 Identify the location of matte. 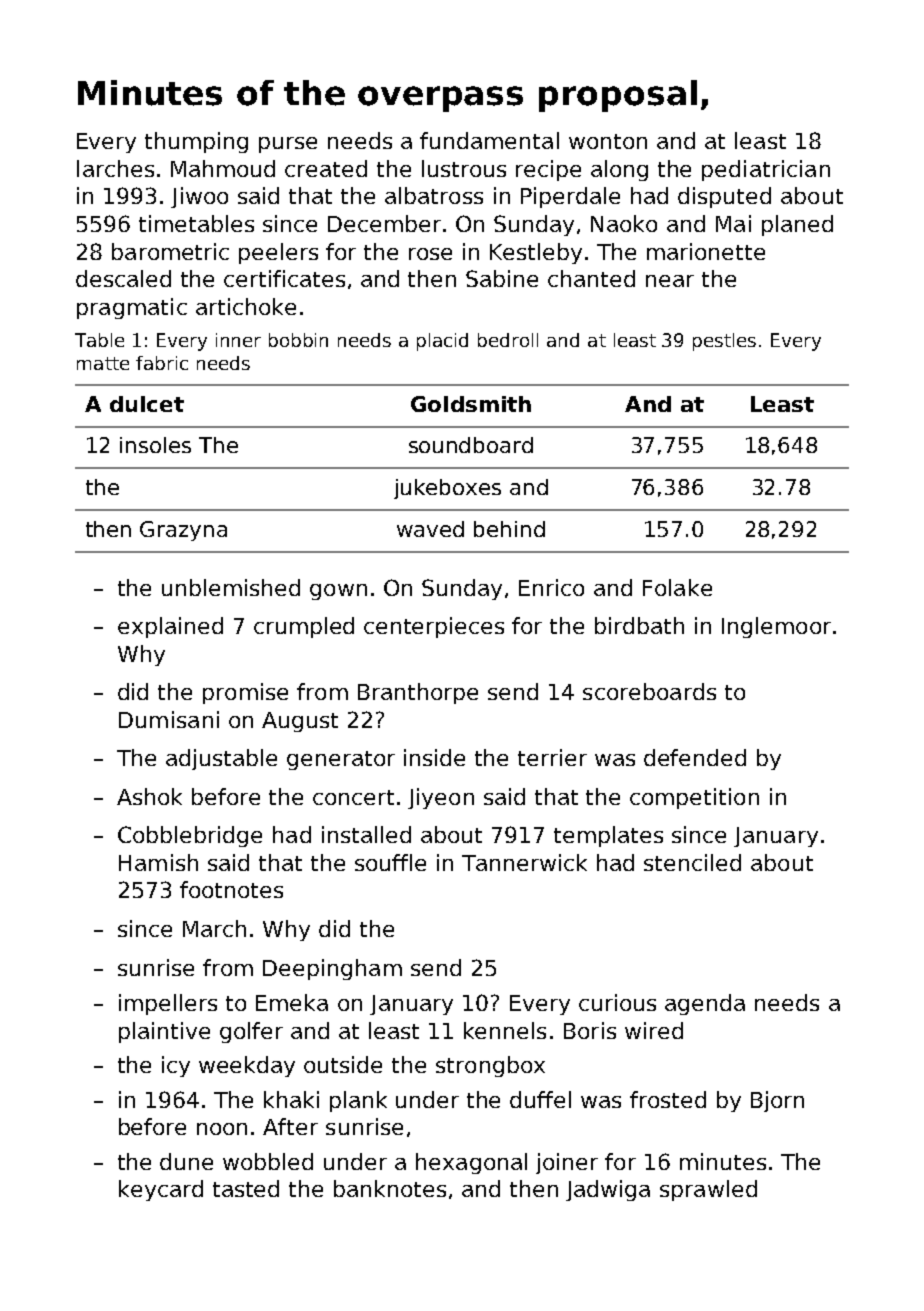
(103, 363).
